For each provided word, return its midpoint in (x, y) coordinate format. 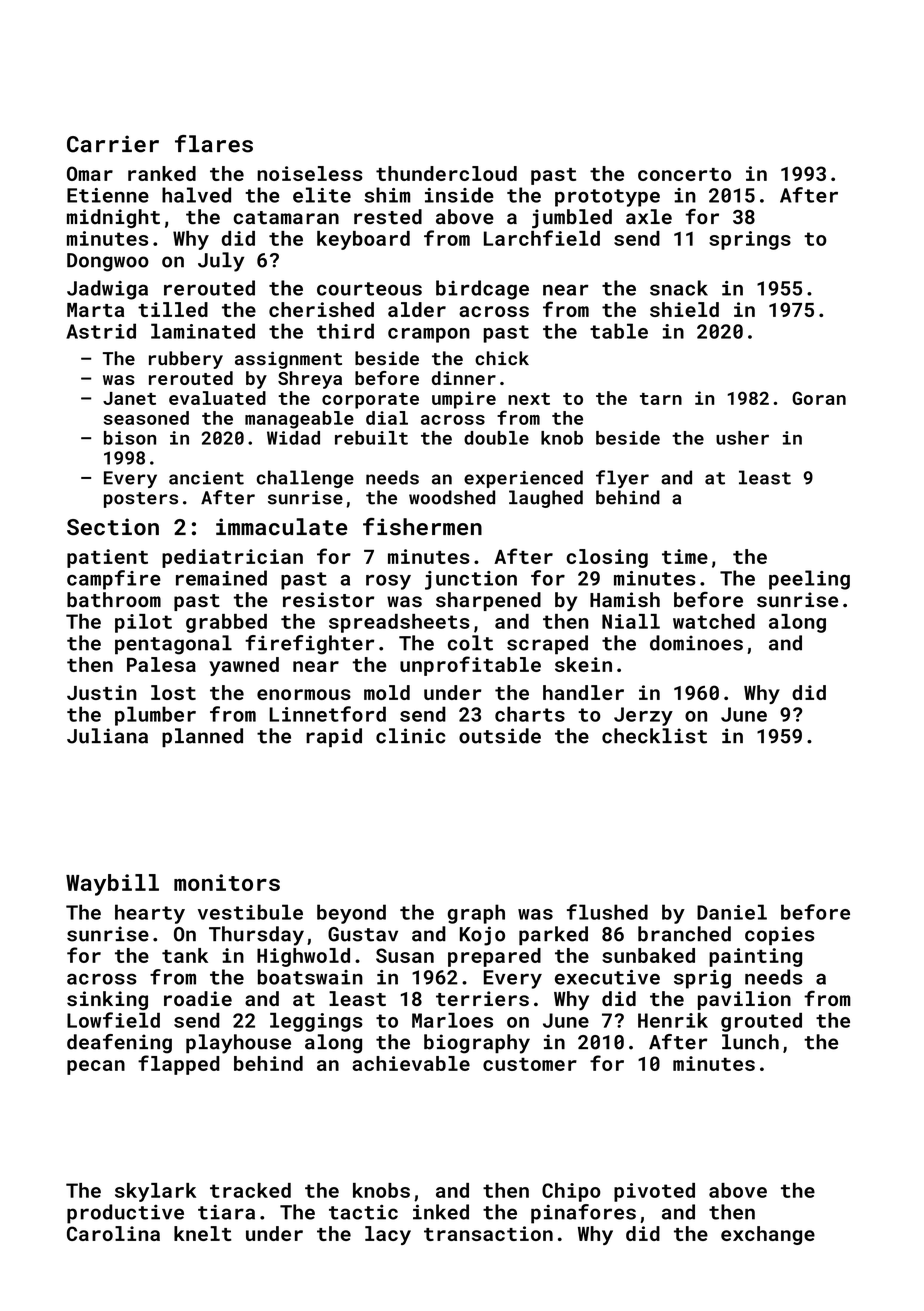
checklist (654, 736)
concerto (684, 174)
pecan (96, 1067)
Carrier (113, 144)
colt (470, 643)
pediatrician (232, 558)
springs (750, 240)
